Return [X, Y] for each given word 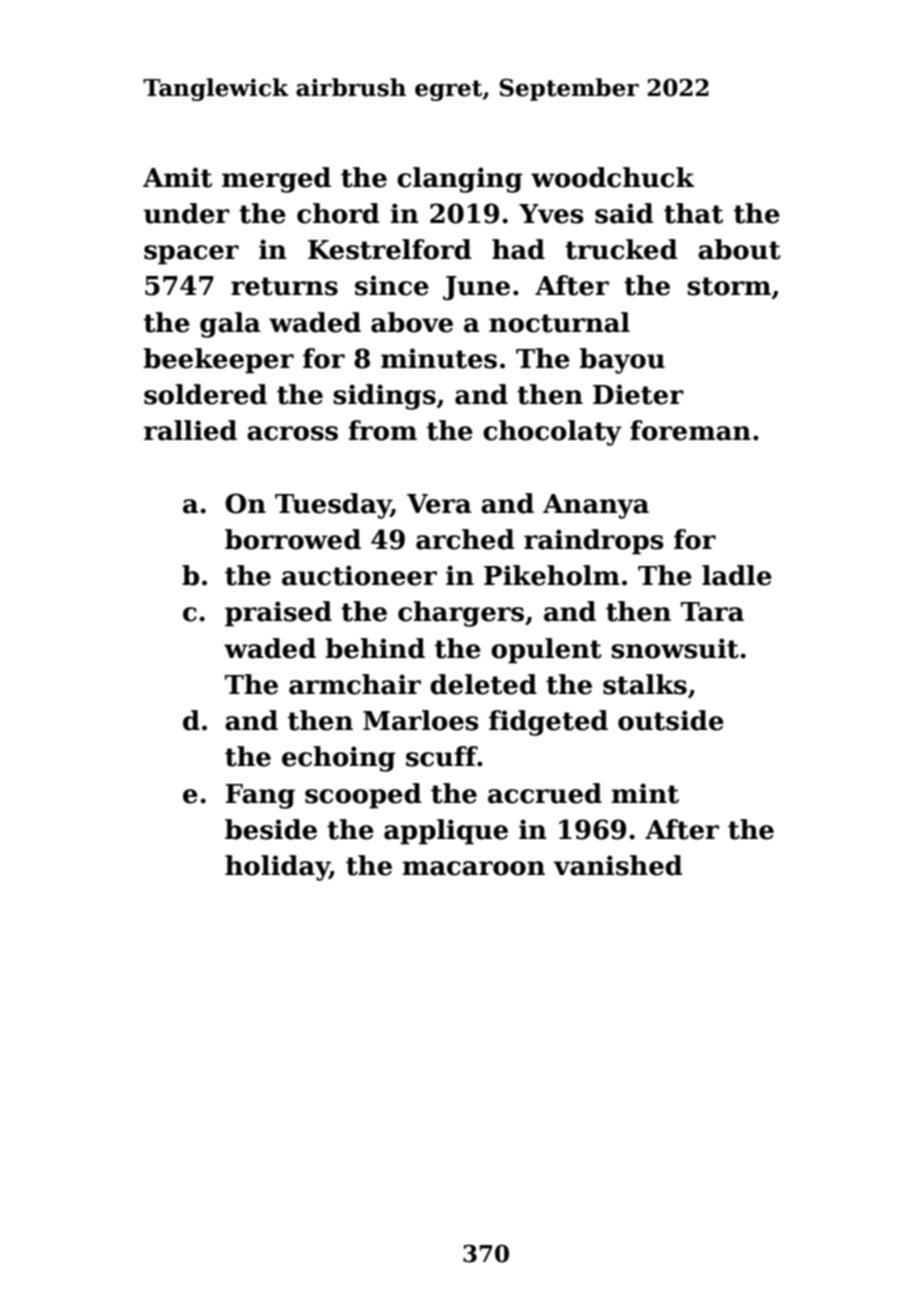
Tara [712, 612]
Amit [177, 177]
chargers [461, 614]
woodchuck [612, 177]
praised [278, 614]
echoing [339, 759]
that [693, 213]
